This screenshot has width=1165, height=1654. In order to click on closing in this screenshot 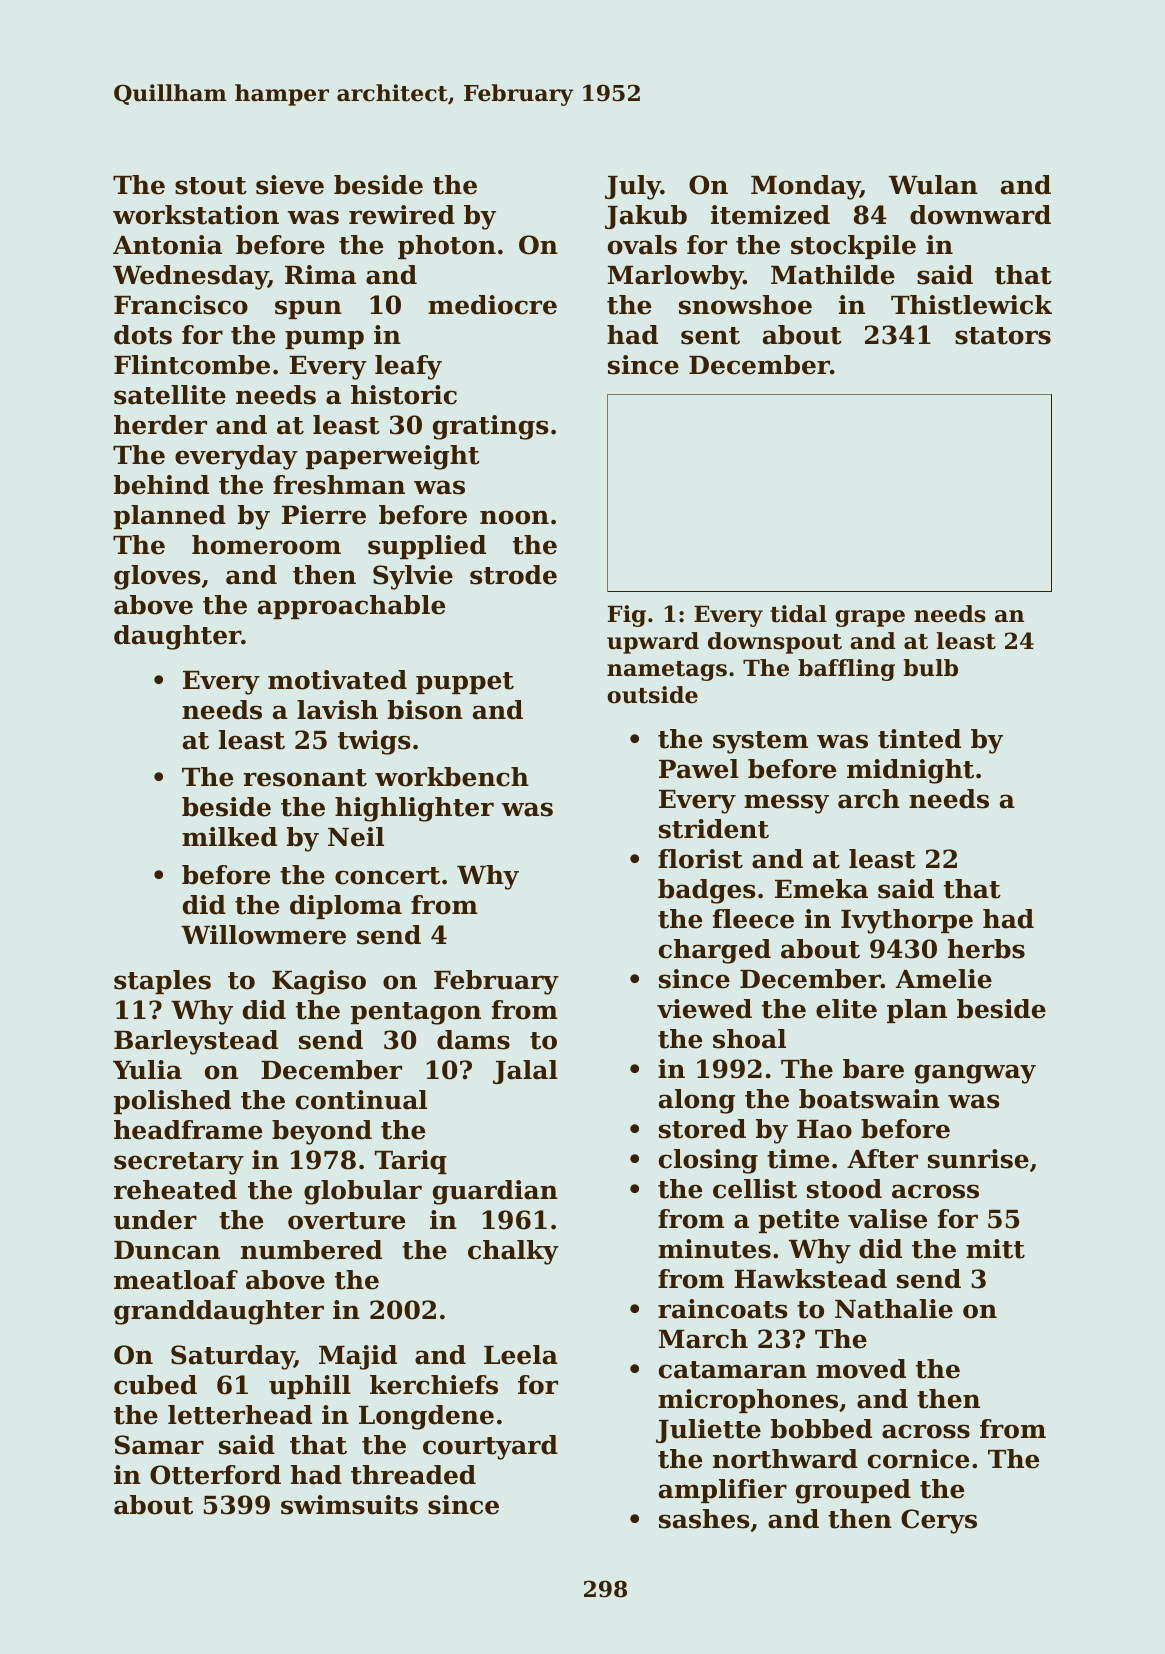, I will do `click(708, 1161)`.
